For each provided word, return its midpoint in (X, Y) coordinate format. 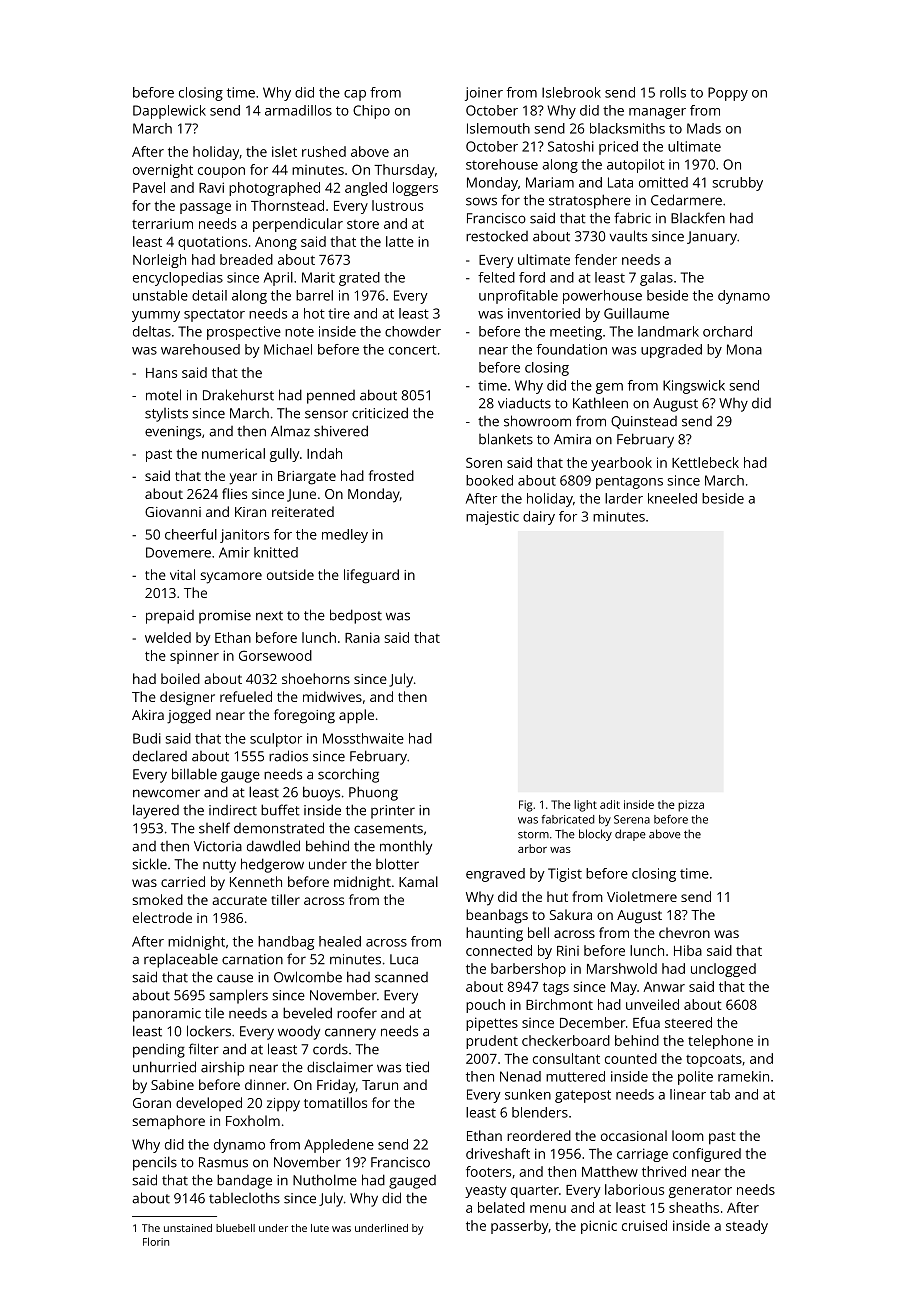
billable (194, 774)
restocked (497, 236)
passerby (519, 1227)
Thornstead (287, 205)
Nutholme (325, 1180)
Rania (362, 637)
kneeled (672, 498)
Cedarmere (686, 200)
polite (695, 1078)
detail (209, 295)
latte (400, 241)
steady (747, 1227)
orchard (727, 331)
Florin (156, 1241)
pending (159, 1050)
